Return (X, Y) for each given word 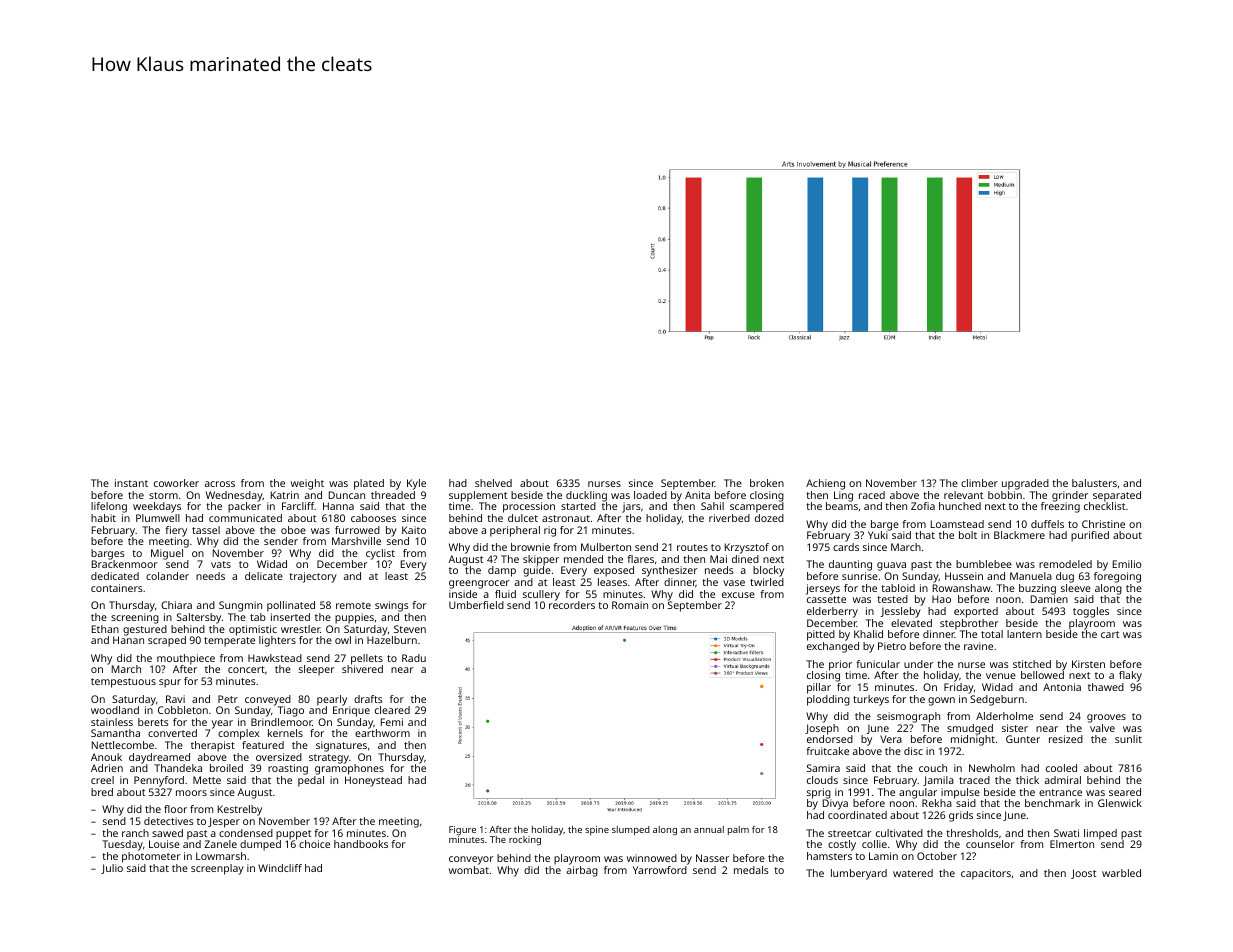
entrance (1060, 792)
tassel (206, 530)
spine (597, 830)
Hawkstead (275, 658)
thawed (1106, 687)
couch (933, 768)
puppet (293, 835)
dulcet (523, 518)
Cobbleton (183, 710)
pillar (819, 688)
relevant (963, 495)
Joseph (822, 729)
